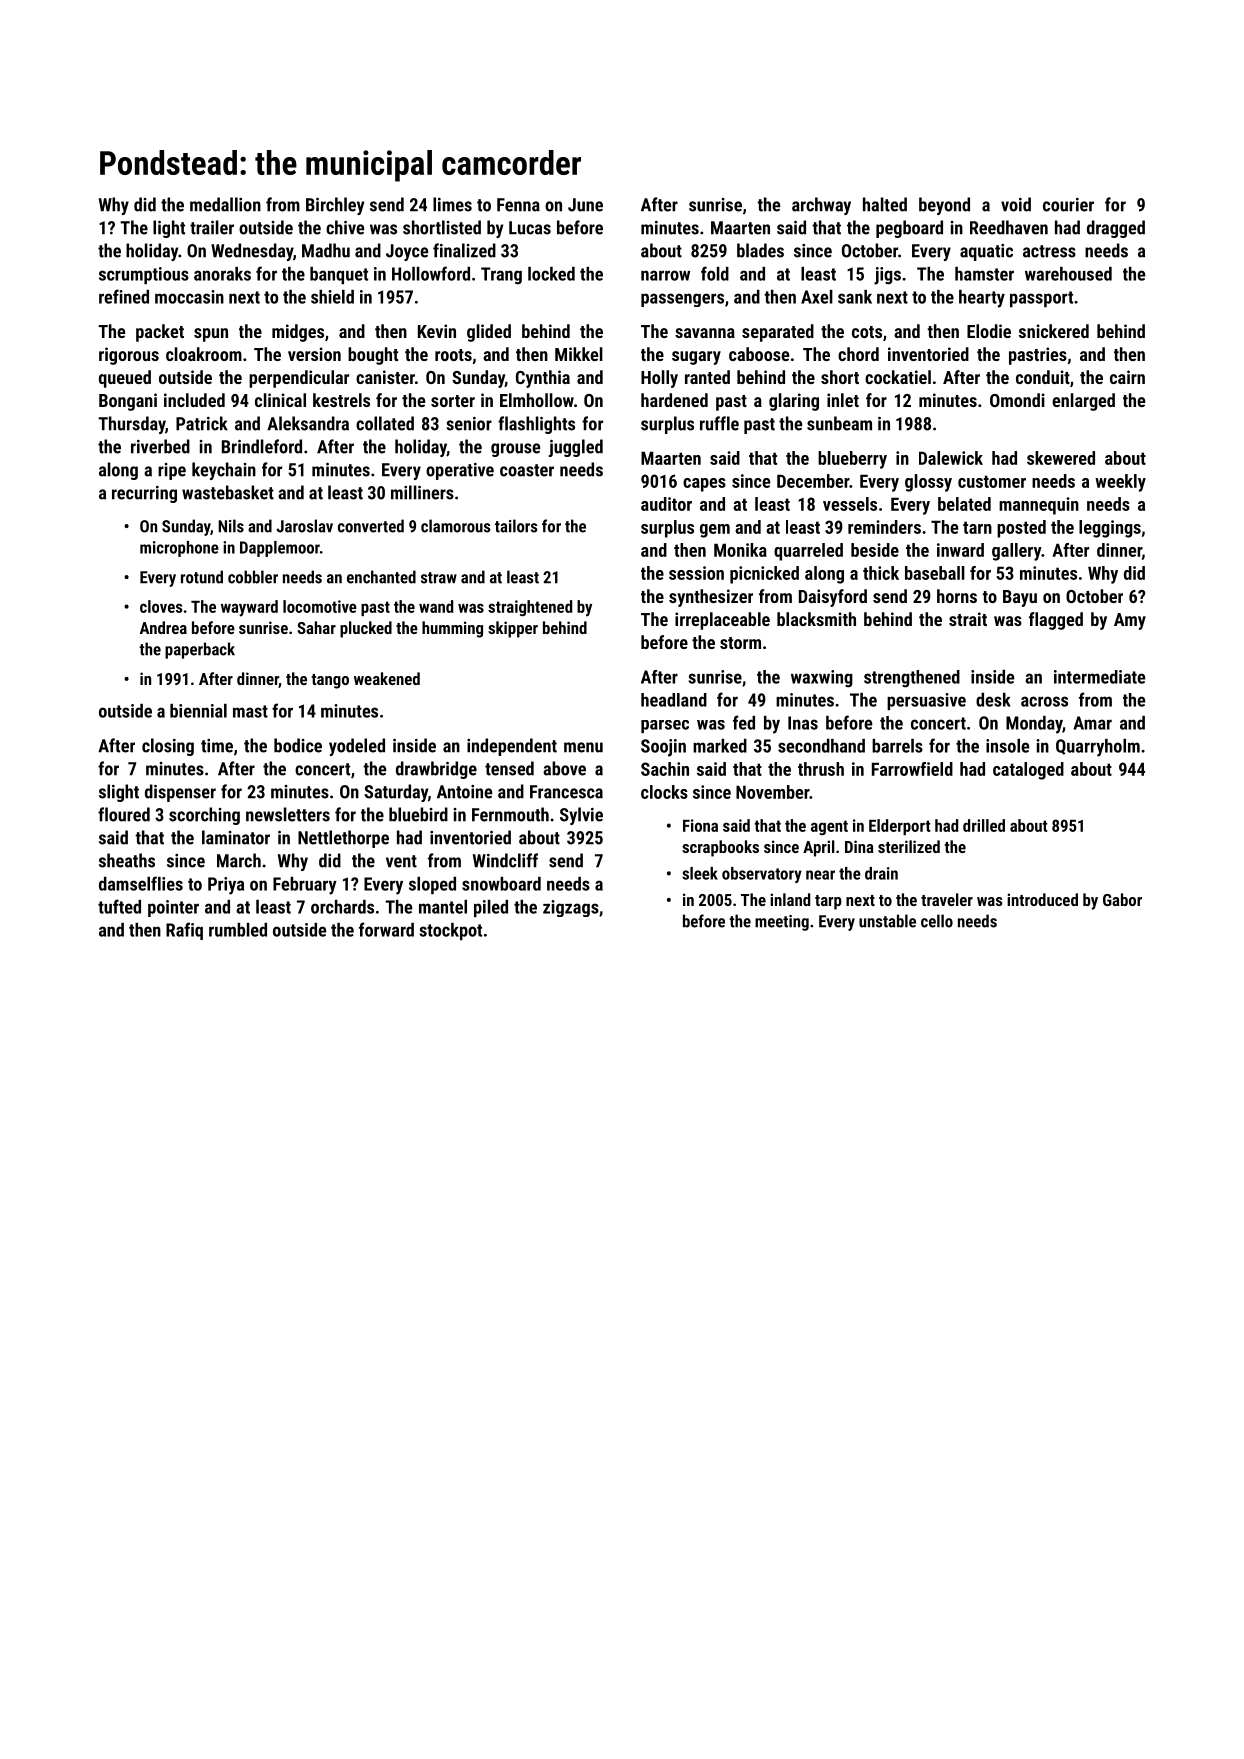  Describe the element at coordinates (700, 873) in the image. I see `sleek` at that location.
